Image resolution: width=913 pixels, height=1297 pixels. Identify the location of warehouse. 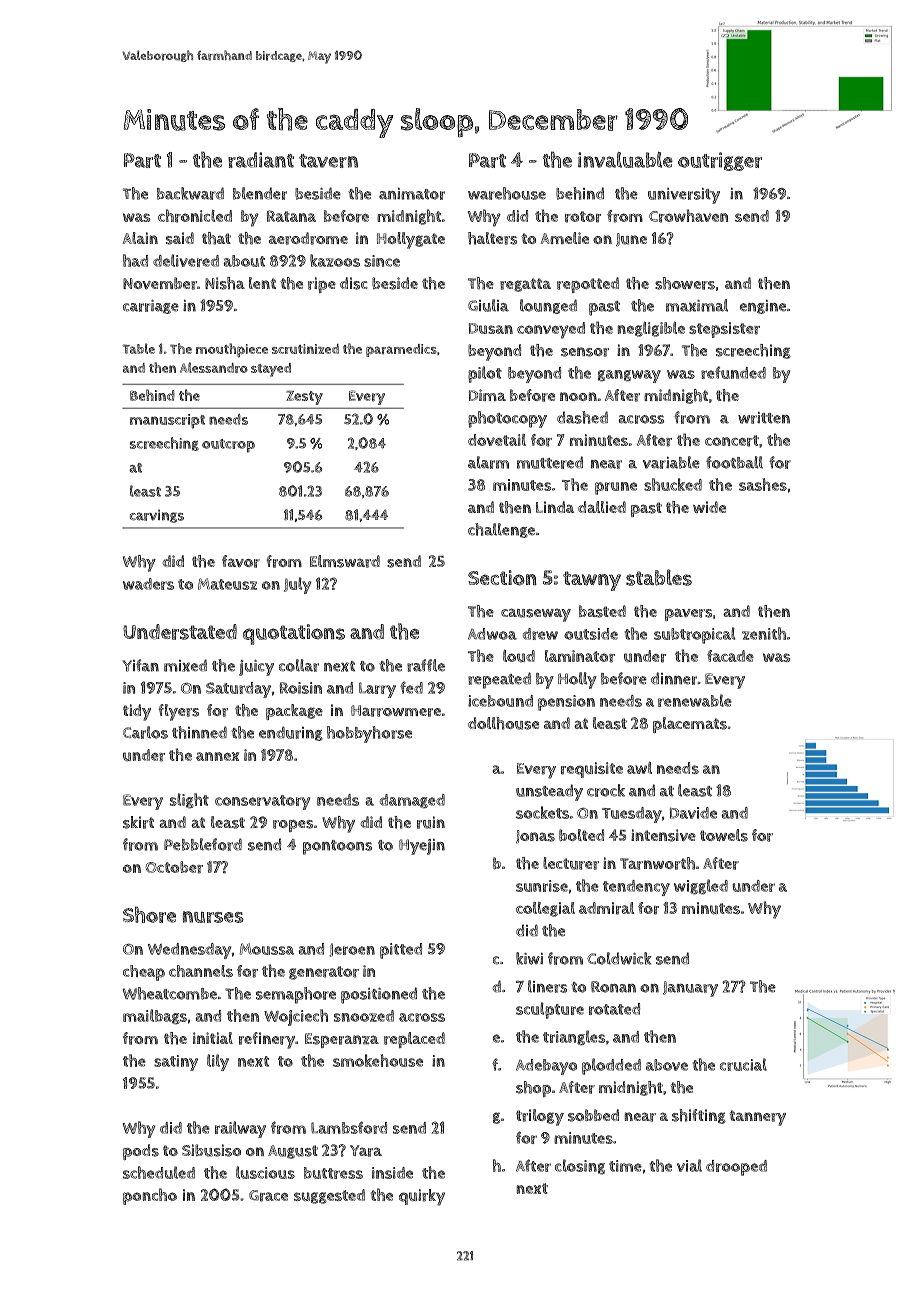
(507, 193).
